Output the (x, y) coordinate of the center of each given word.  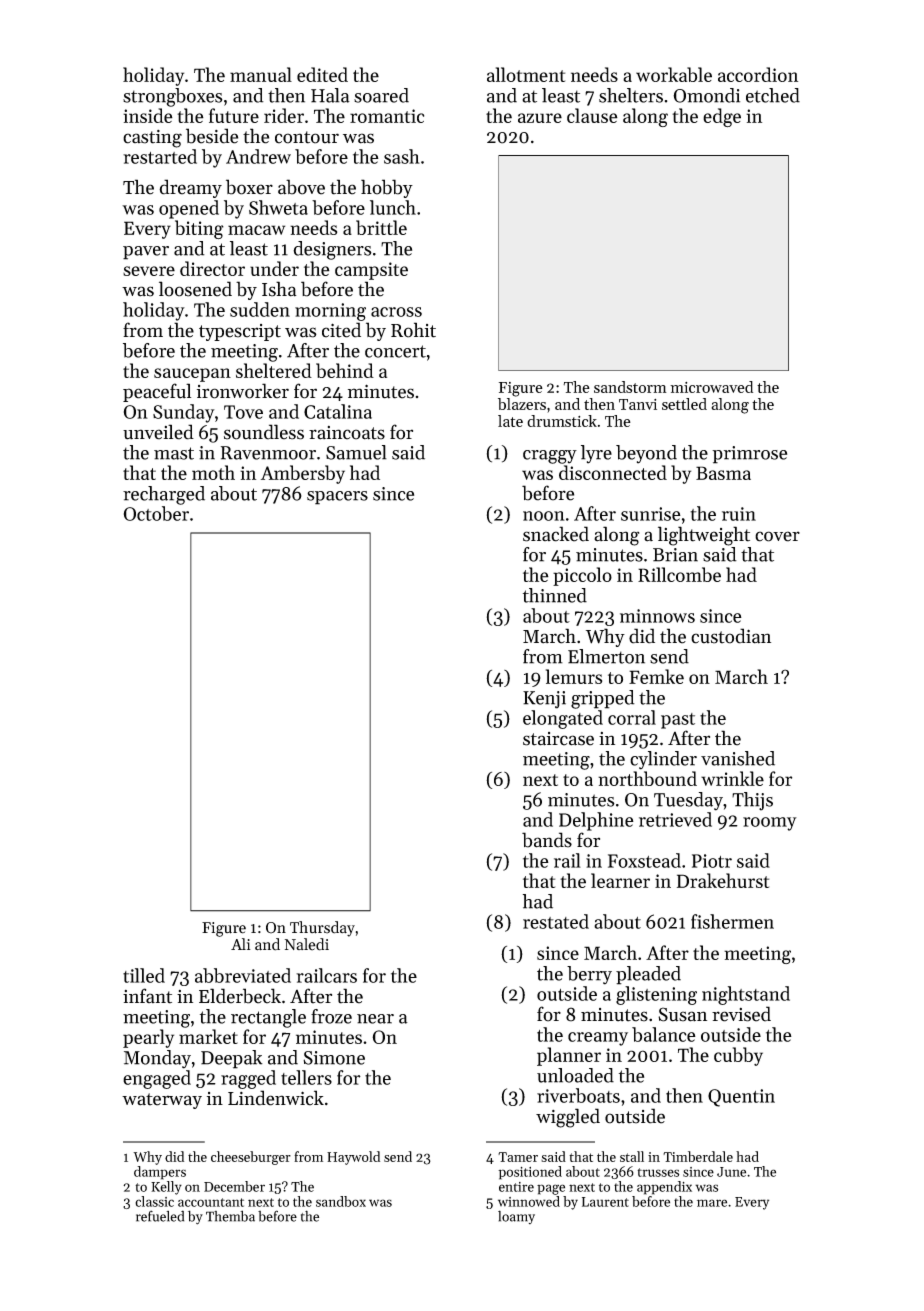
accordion (758, 74)
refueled (160, 1216)
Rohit (413, 330)
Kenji (544, 700)
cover (777, 536)
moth (213, 472)
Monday (157, 1059)
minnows (657, 616)
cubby (738, 1056)
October (156, 513)
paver (146, 253)
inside (148, 115)
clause (592, 115)
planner (569, 1056)
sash (402, 156)
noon (544, 516)
